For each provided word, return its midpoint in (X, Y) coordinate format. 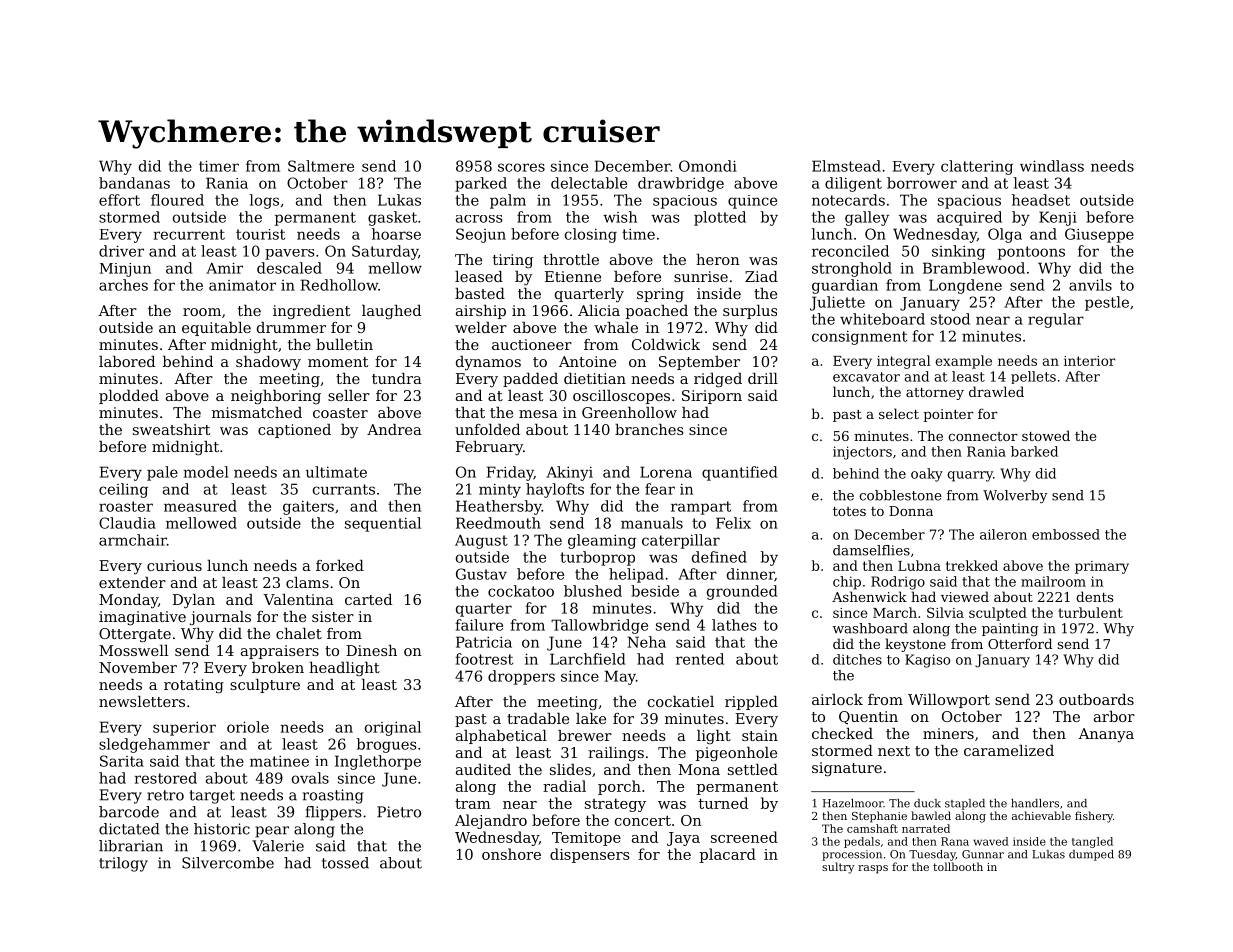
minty (500, 491)
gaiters (308, 508)
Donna (911, 511)
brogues (387, 745)
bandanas (134, 183)
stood (950, 319)
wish (620, 217)
